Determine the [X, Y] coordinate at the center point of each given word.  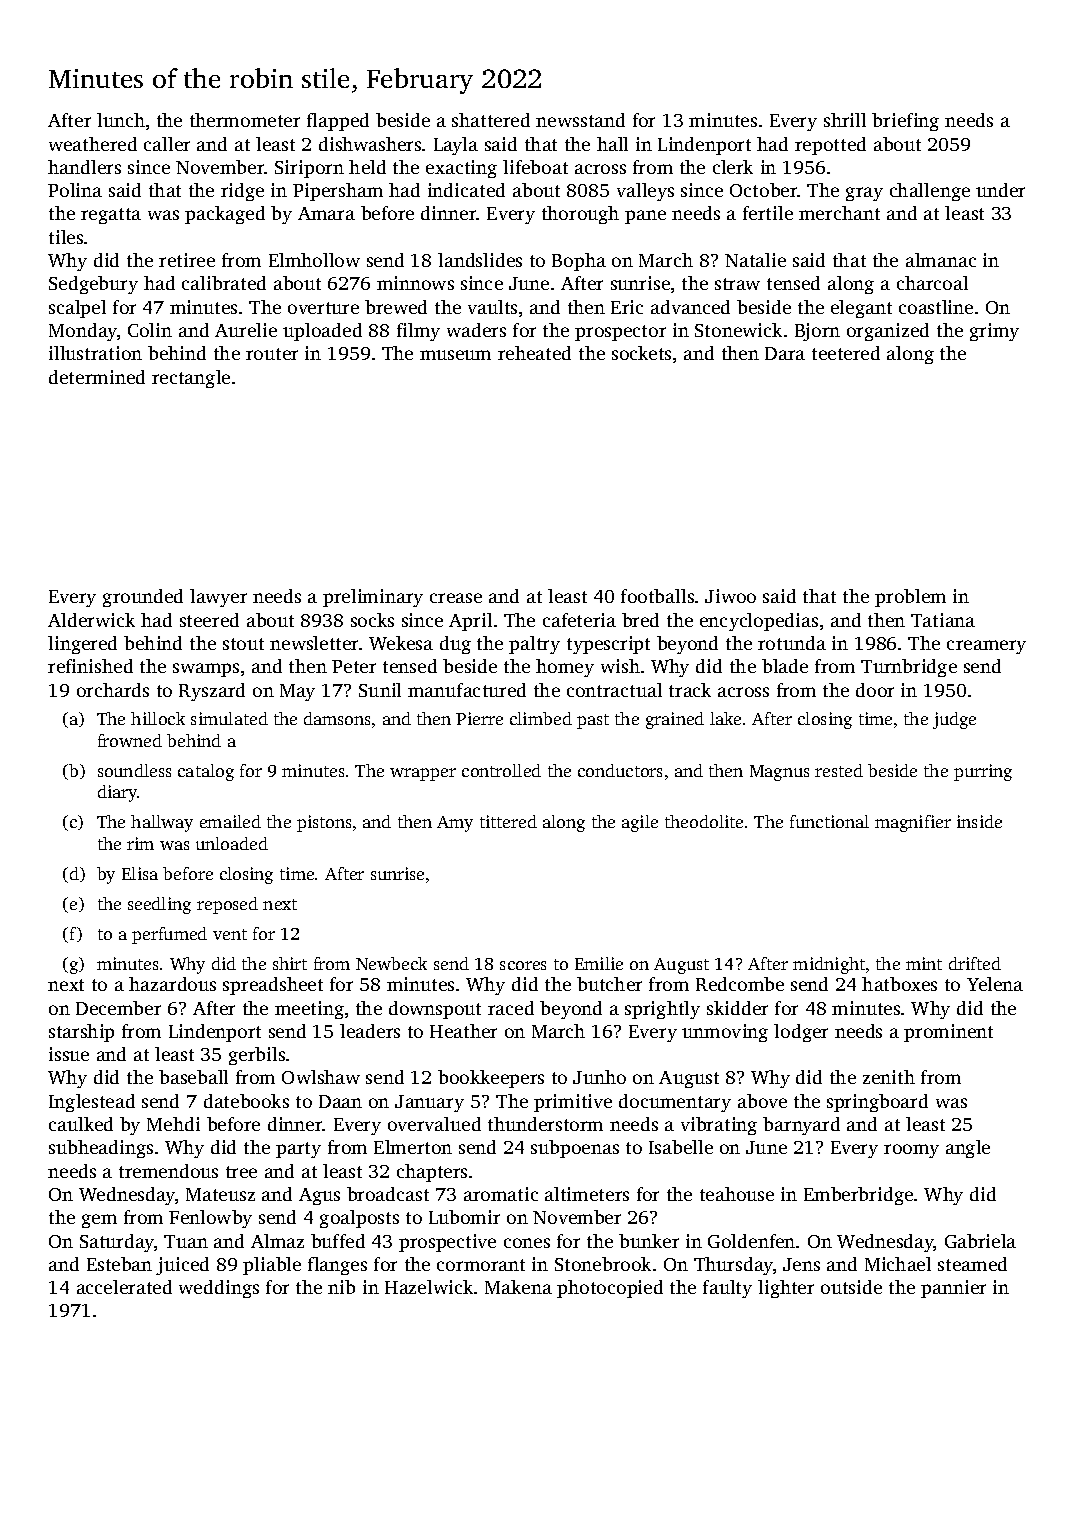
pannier [953, 1289]
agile [640, 823]
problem [910, 598]
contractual [614, 690]
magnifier [913, 823]
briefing [905, 122]
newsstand [580, 120]
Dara [785, 353]
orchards [113, 690]
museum [455, 355]
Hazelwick [429, 1287]
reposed [227, 905]
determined [97, 377]
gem [99, 1221]
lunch [121, 120]
